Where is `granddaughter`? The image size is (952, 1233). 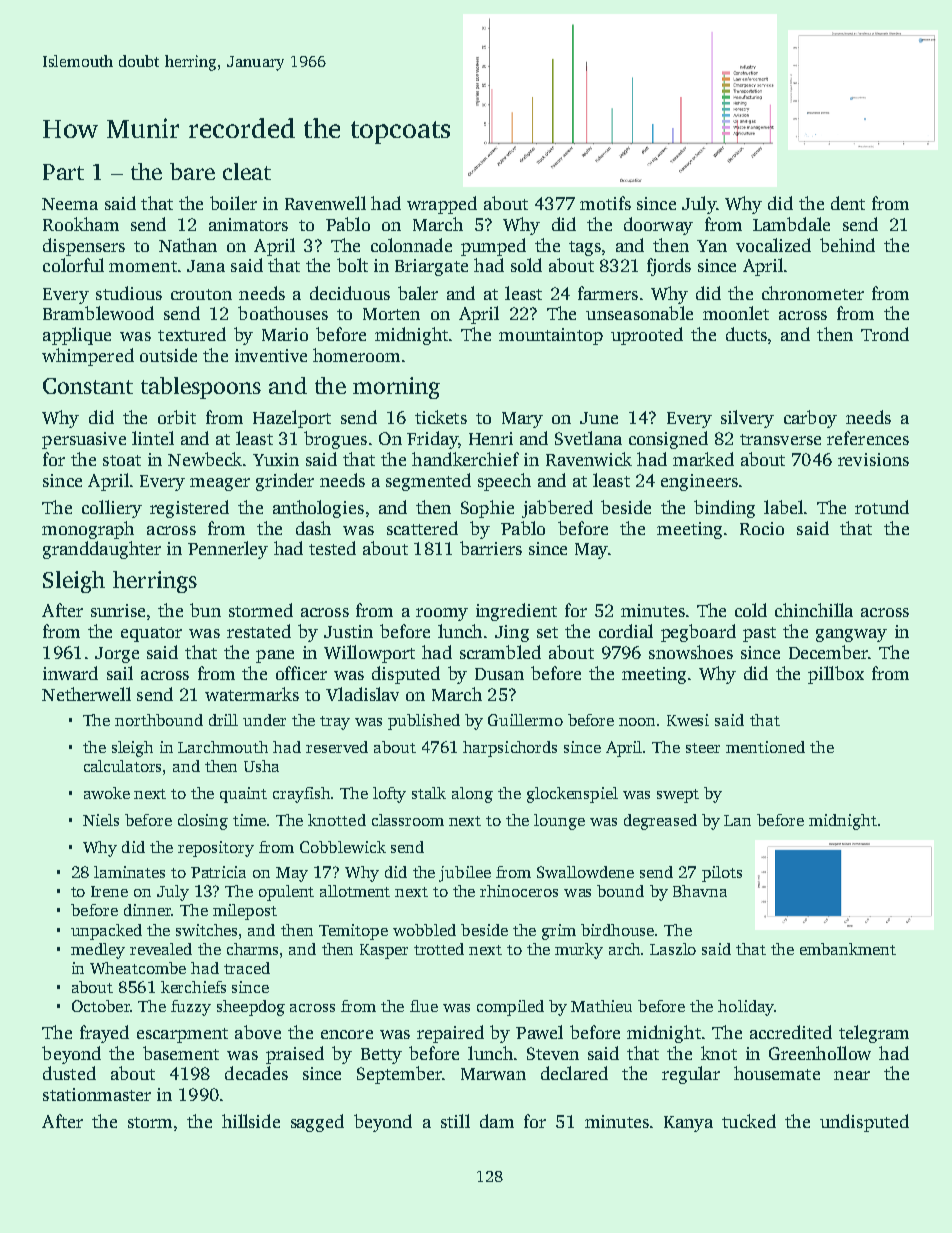
granddaughter is located at coordinates (102, 550).
